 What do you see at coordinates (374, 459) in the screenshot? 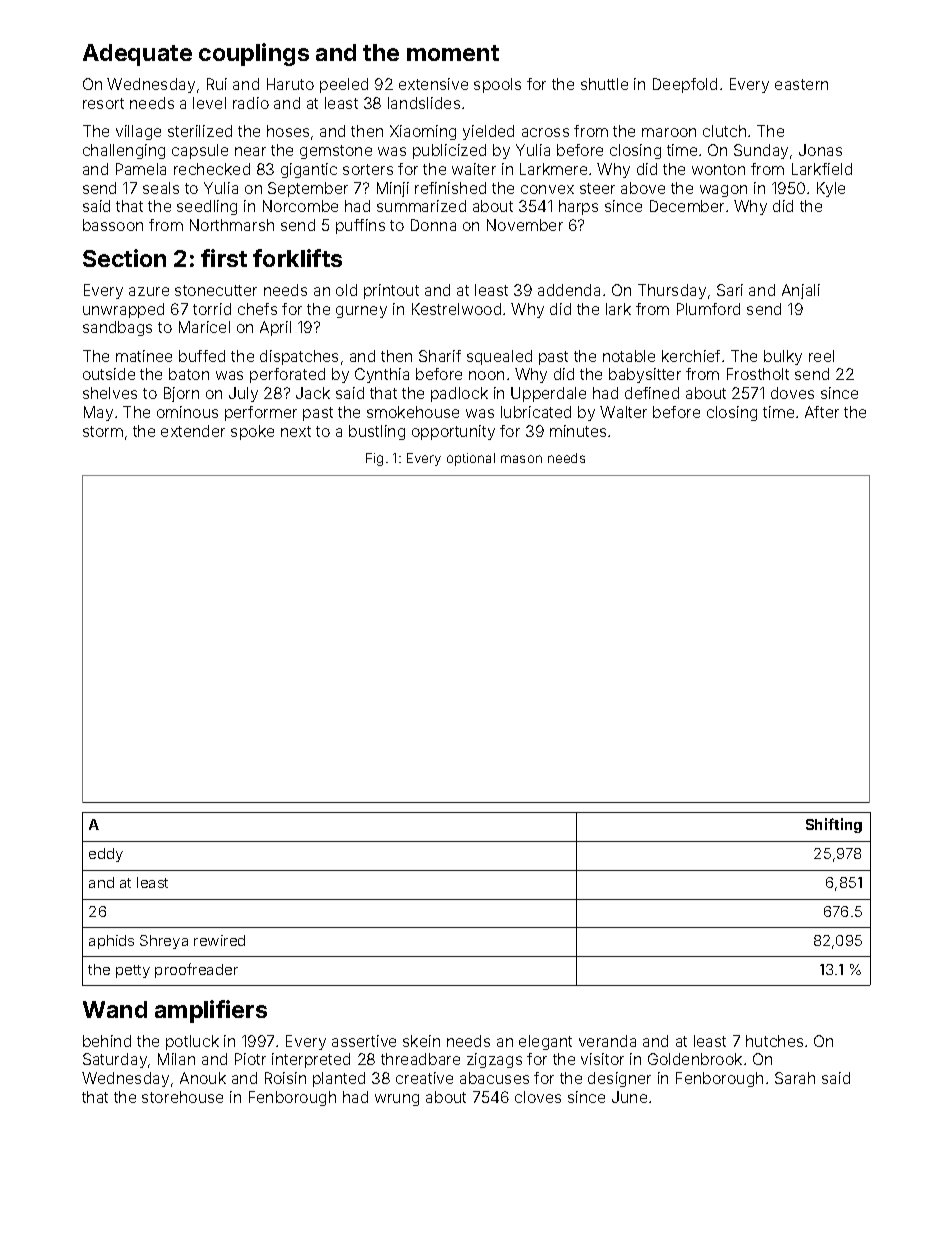
I see `Fig` at bounding box center [374, 459].
